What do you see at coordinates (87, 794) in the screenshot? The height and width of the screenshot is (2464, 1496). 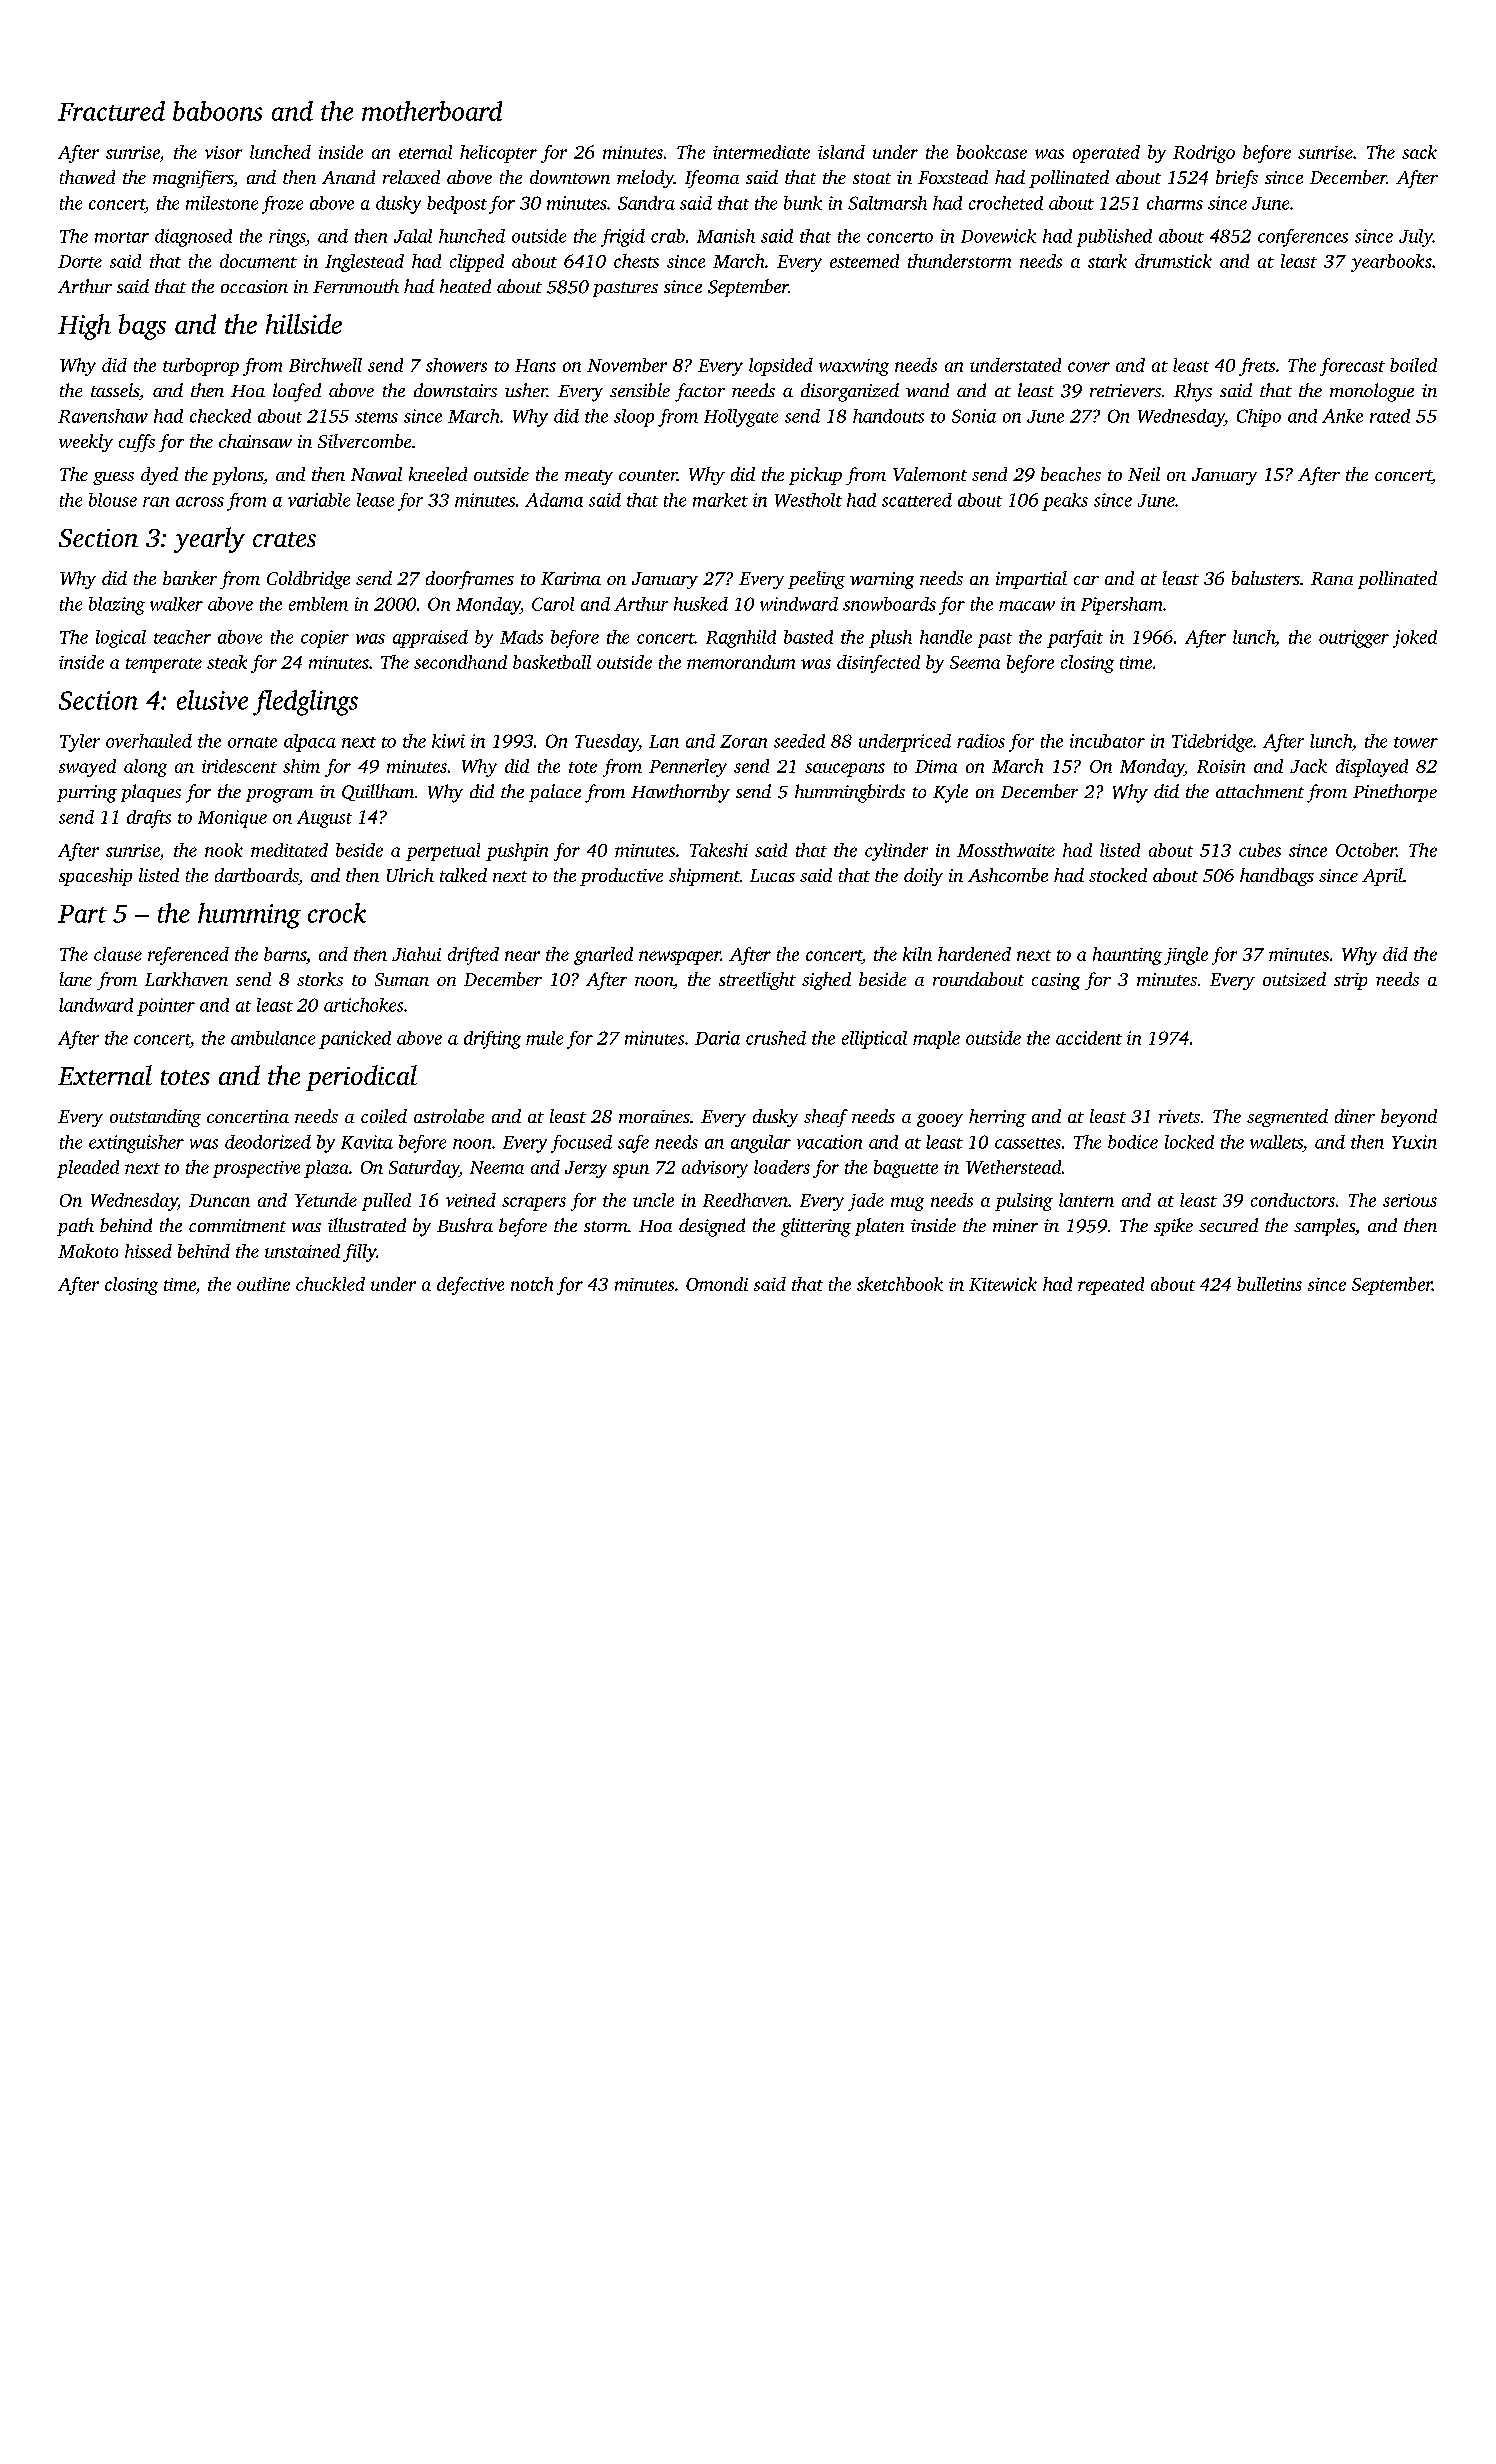 I see `purring` at bounding box center [87, 794].
